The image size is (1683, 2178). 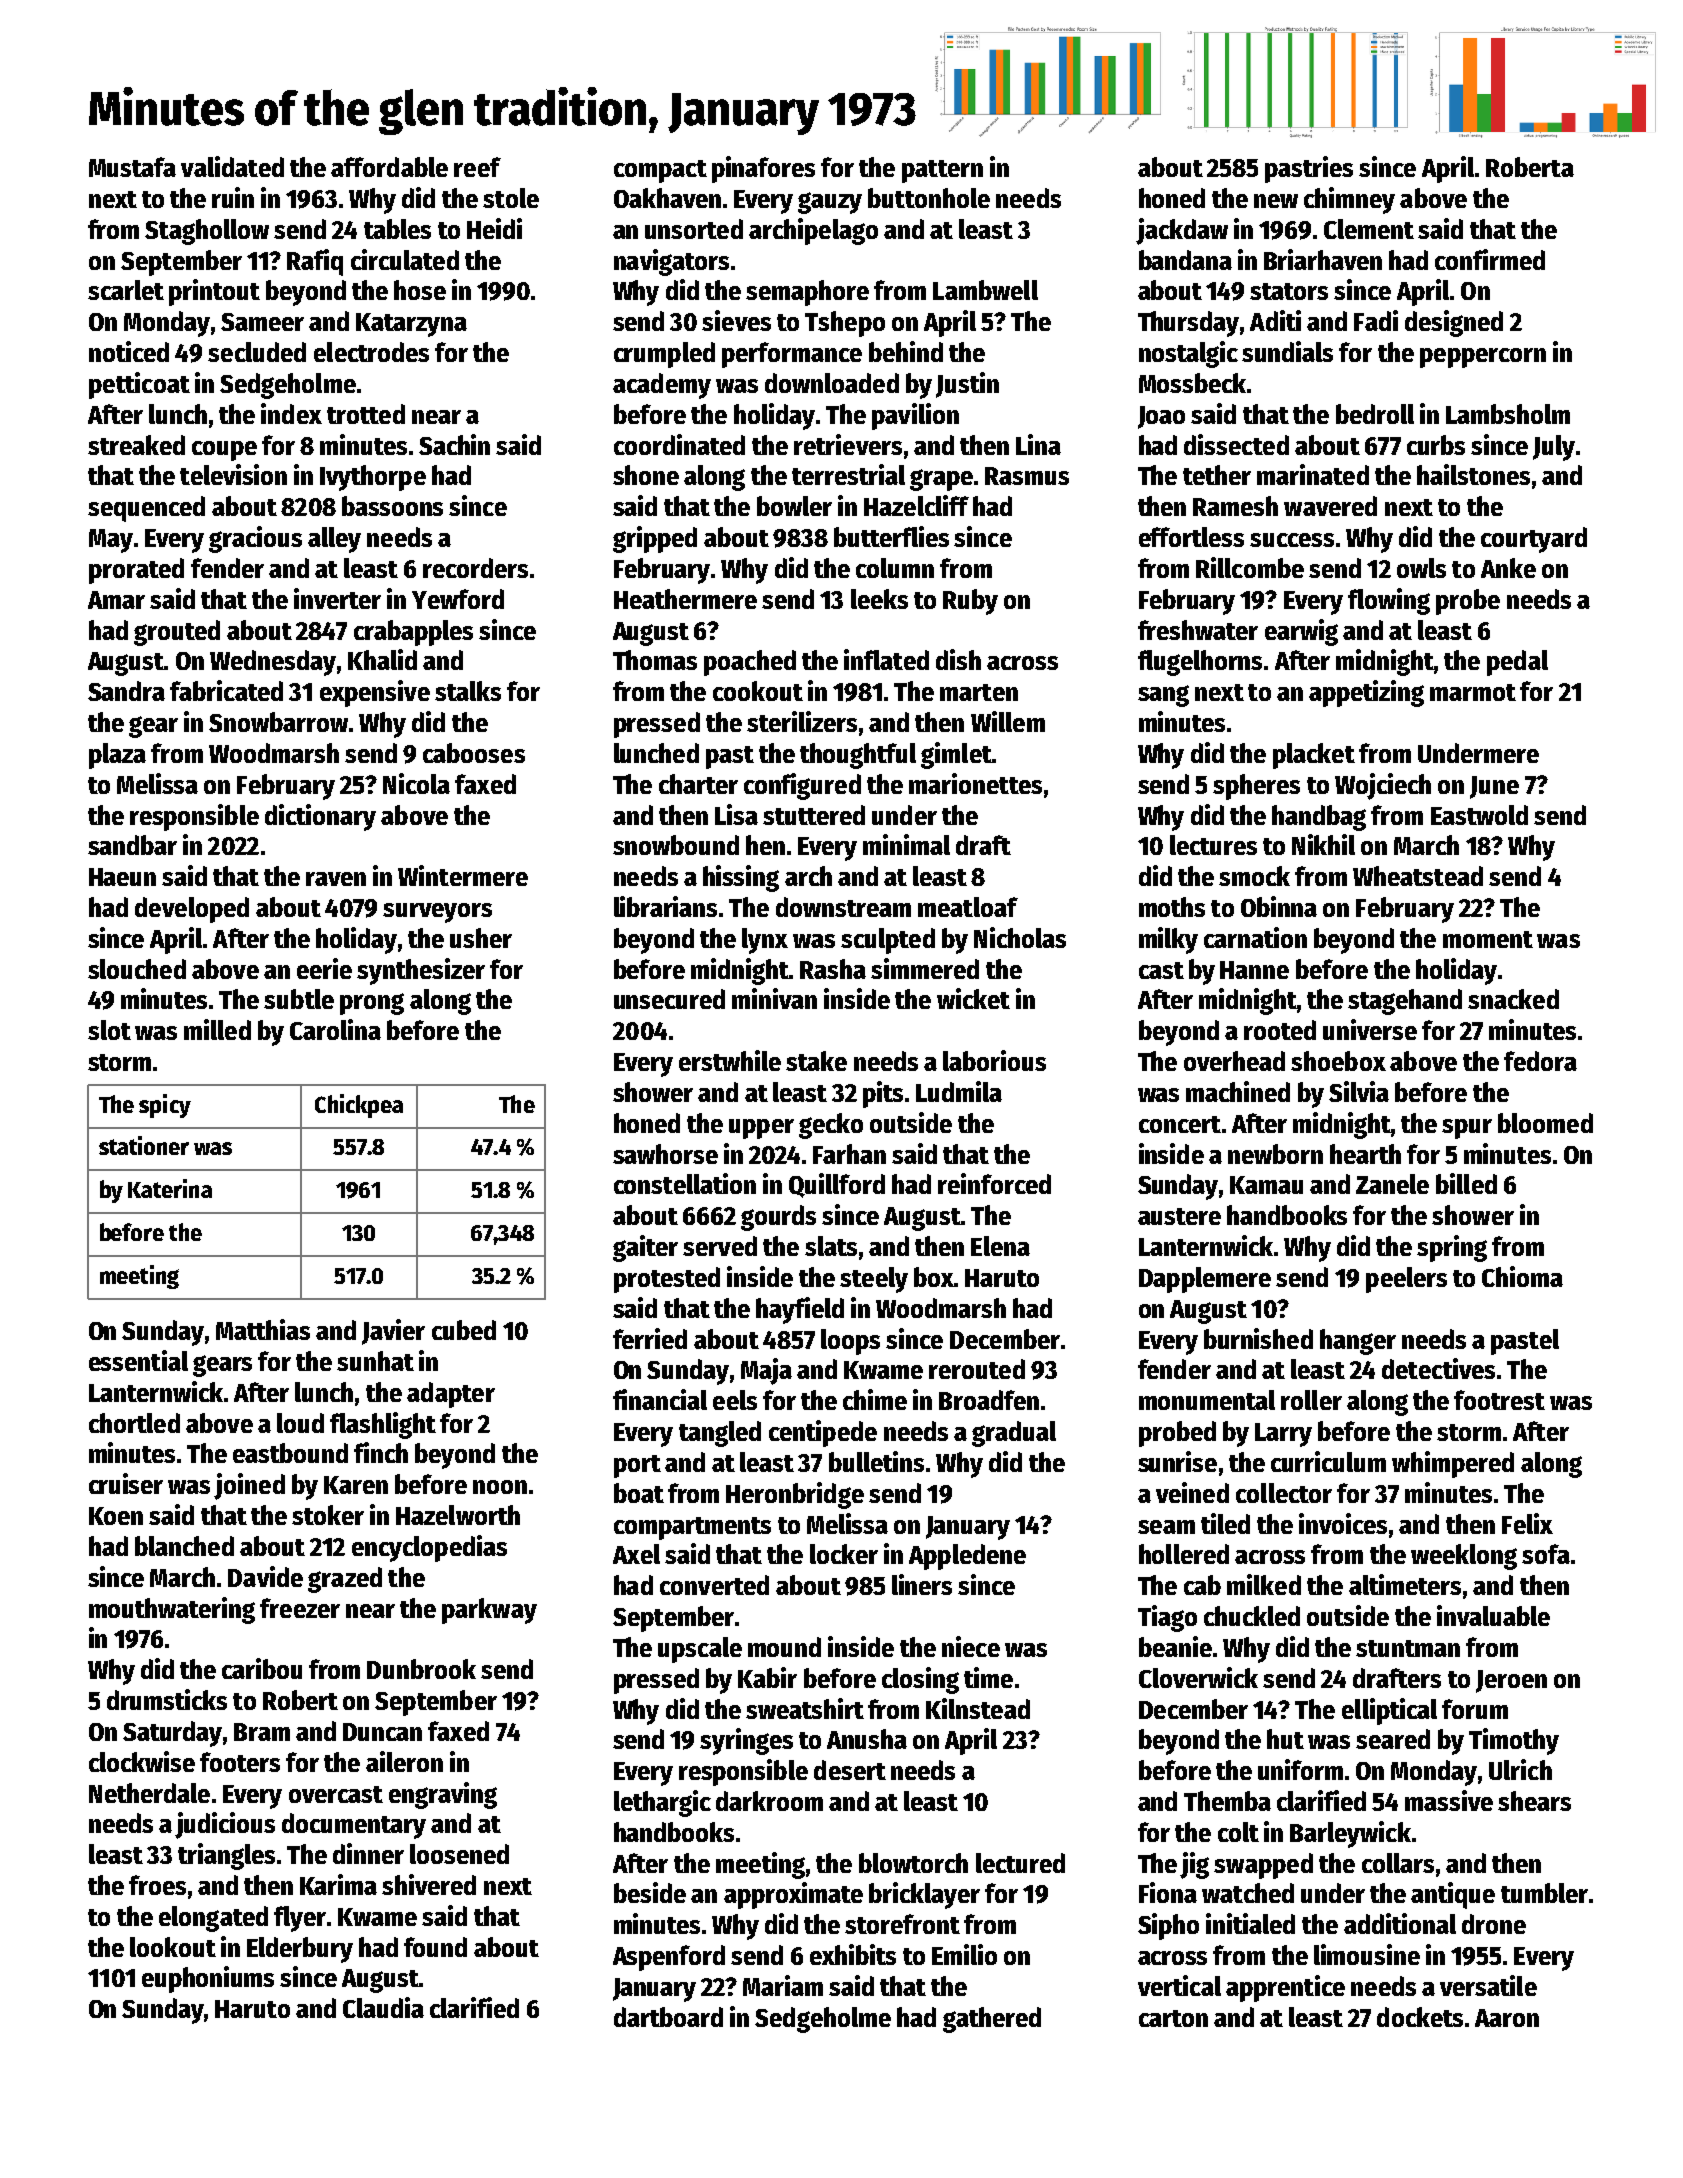 What do you see at coordinates (208, 1979) in the page?
I see `euphoniums` at bounding box center [208, 1979].
